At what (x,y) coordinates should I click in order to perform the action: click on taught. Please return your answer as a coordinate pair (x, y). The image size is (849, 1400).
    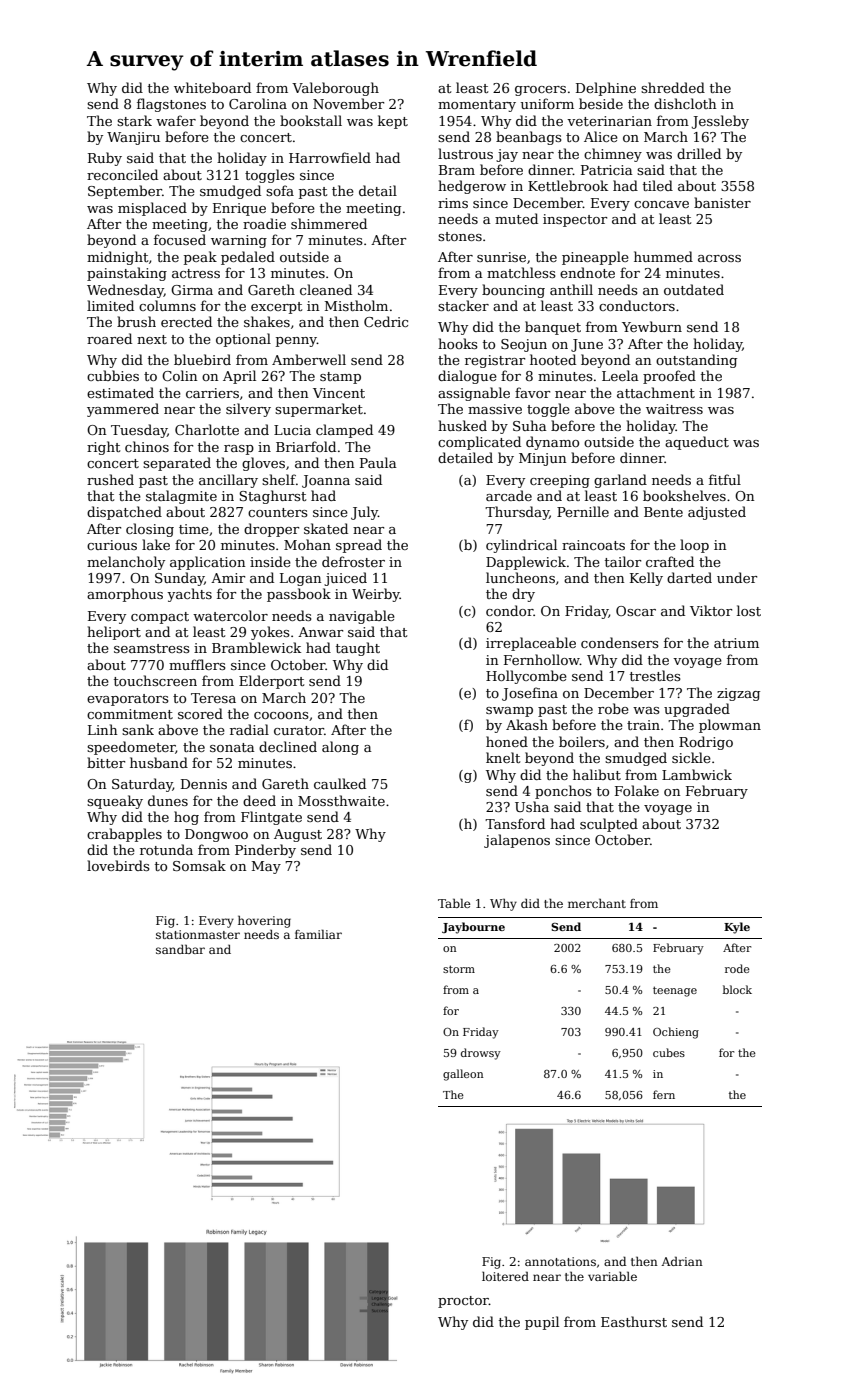
    Looking at the image, I should click on (358, 649).
